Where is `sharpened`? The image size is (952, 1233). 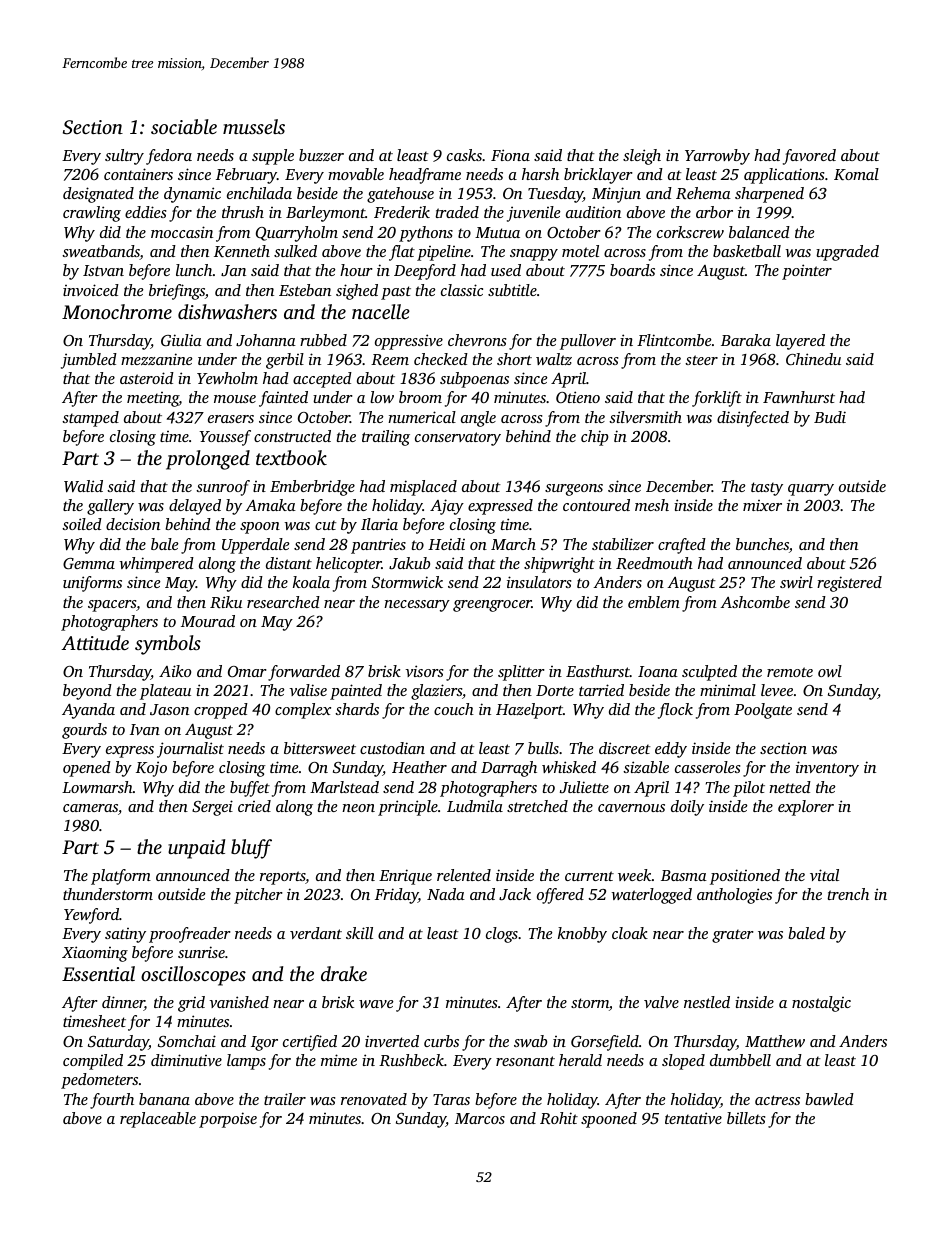 sharpened is located at coordinates (769, 195).
